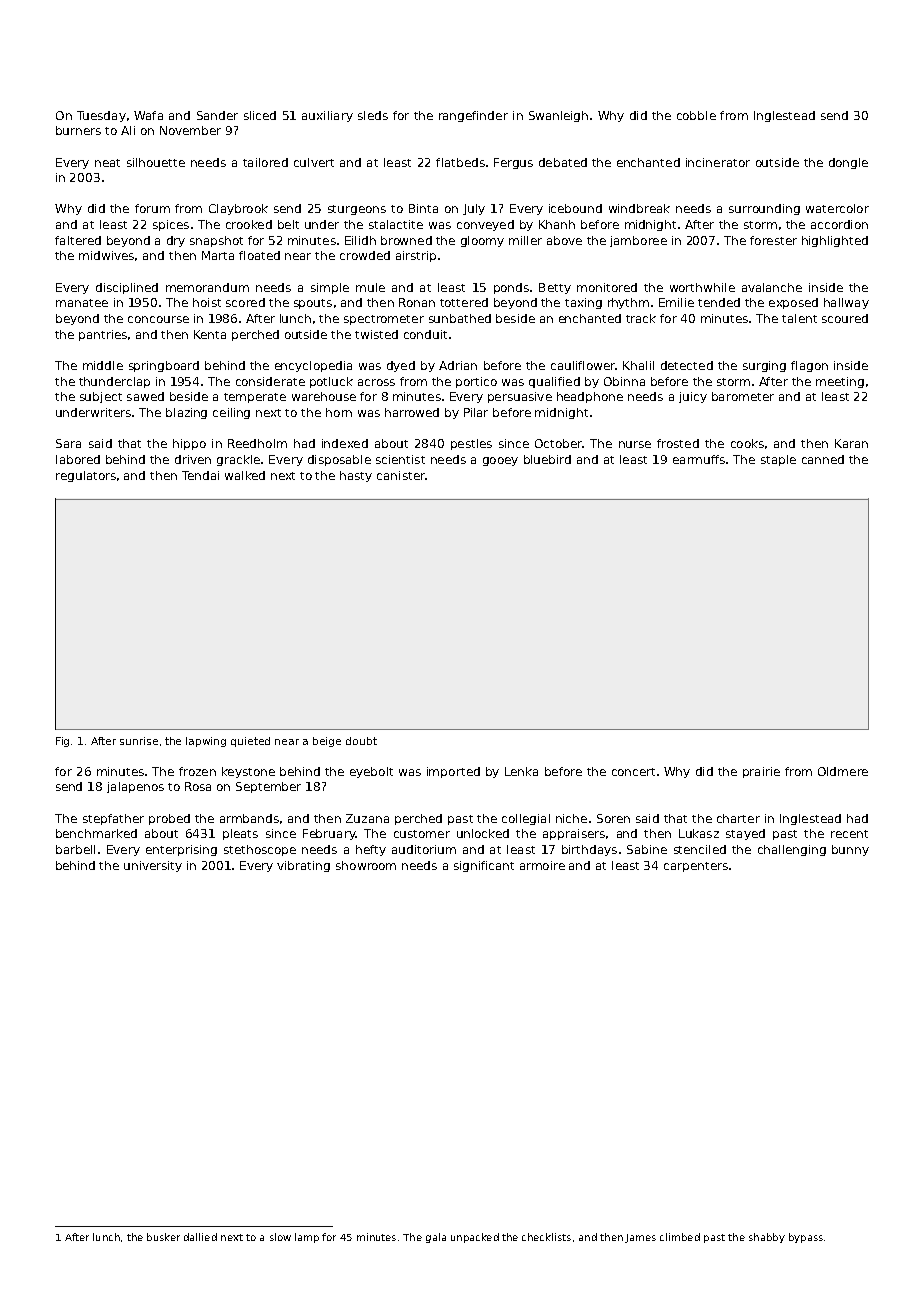 This image has height=1308, width=924. I want to click on disposable, so click(339, 460).
